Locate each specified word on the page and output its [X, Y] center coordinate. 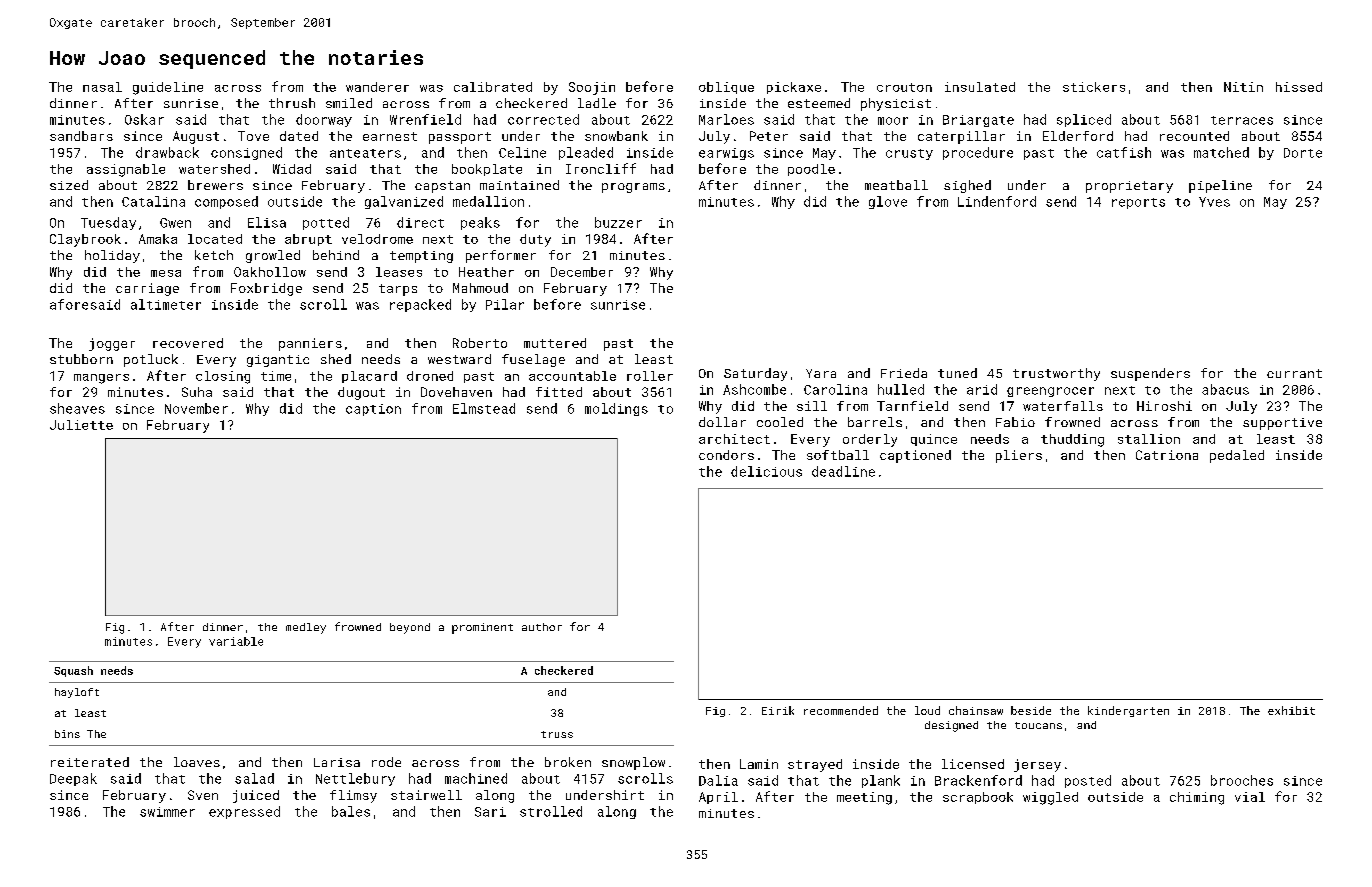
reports [1138, 203]
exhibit [1291, 710]
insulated [980, 87]
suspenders [1150, 374]
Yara [821, 373]
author [542, 627]
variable [236, 641]
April [718, 798]
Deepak [73, 779]
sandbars [81, 136]
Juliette [81, 425]
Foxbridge [266, 289]
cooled [780, 422]
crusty [909, 154]
